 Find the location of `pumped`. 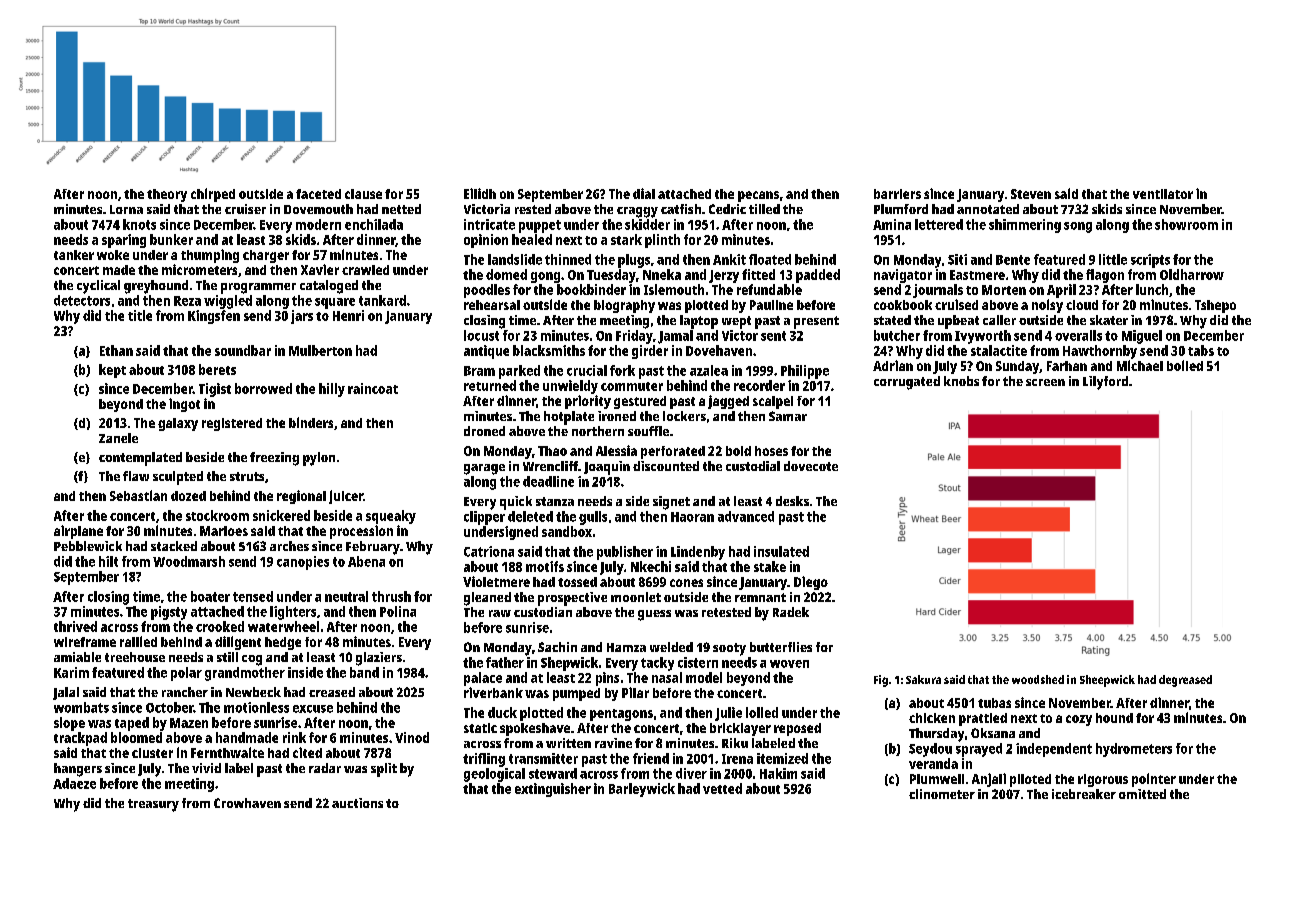

pumped is located at coordinates (576, 694).
